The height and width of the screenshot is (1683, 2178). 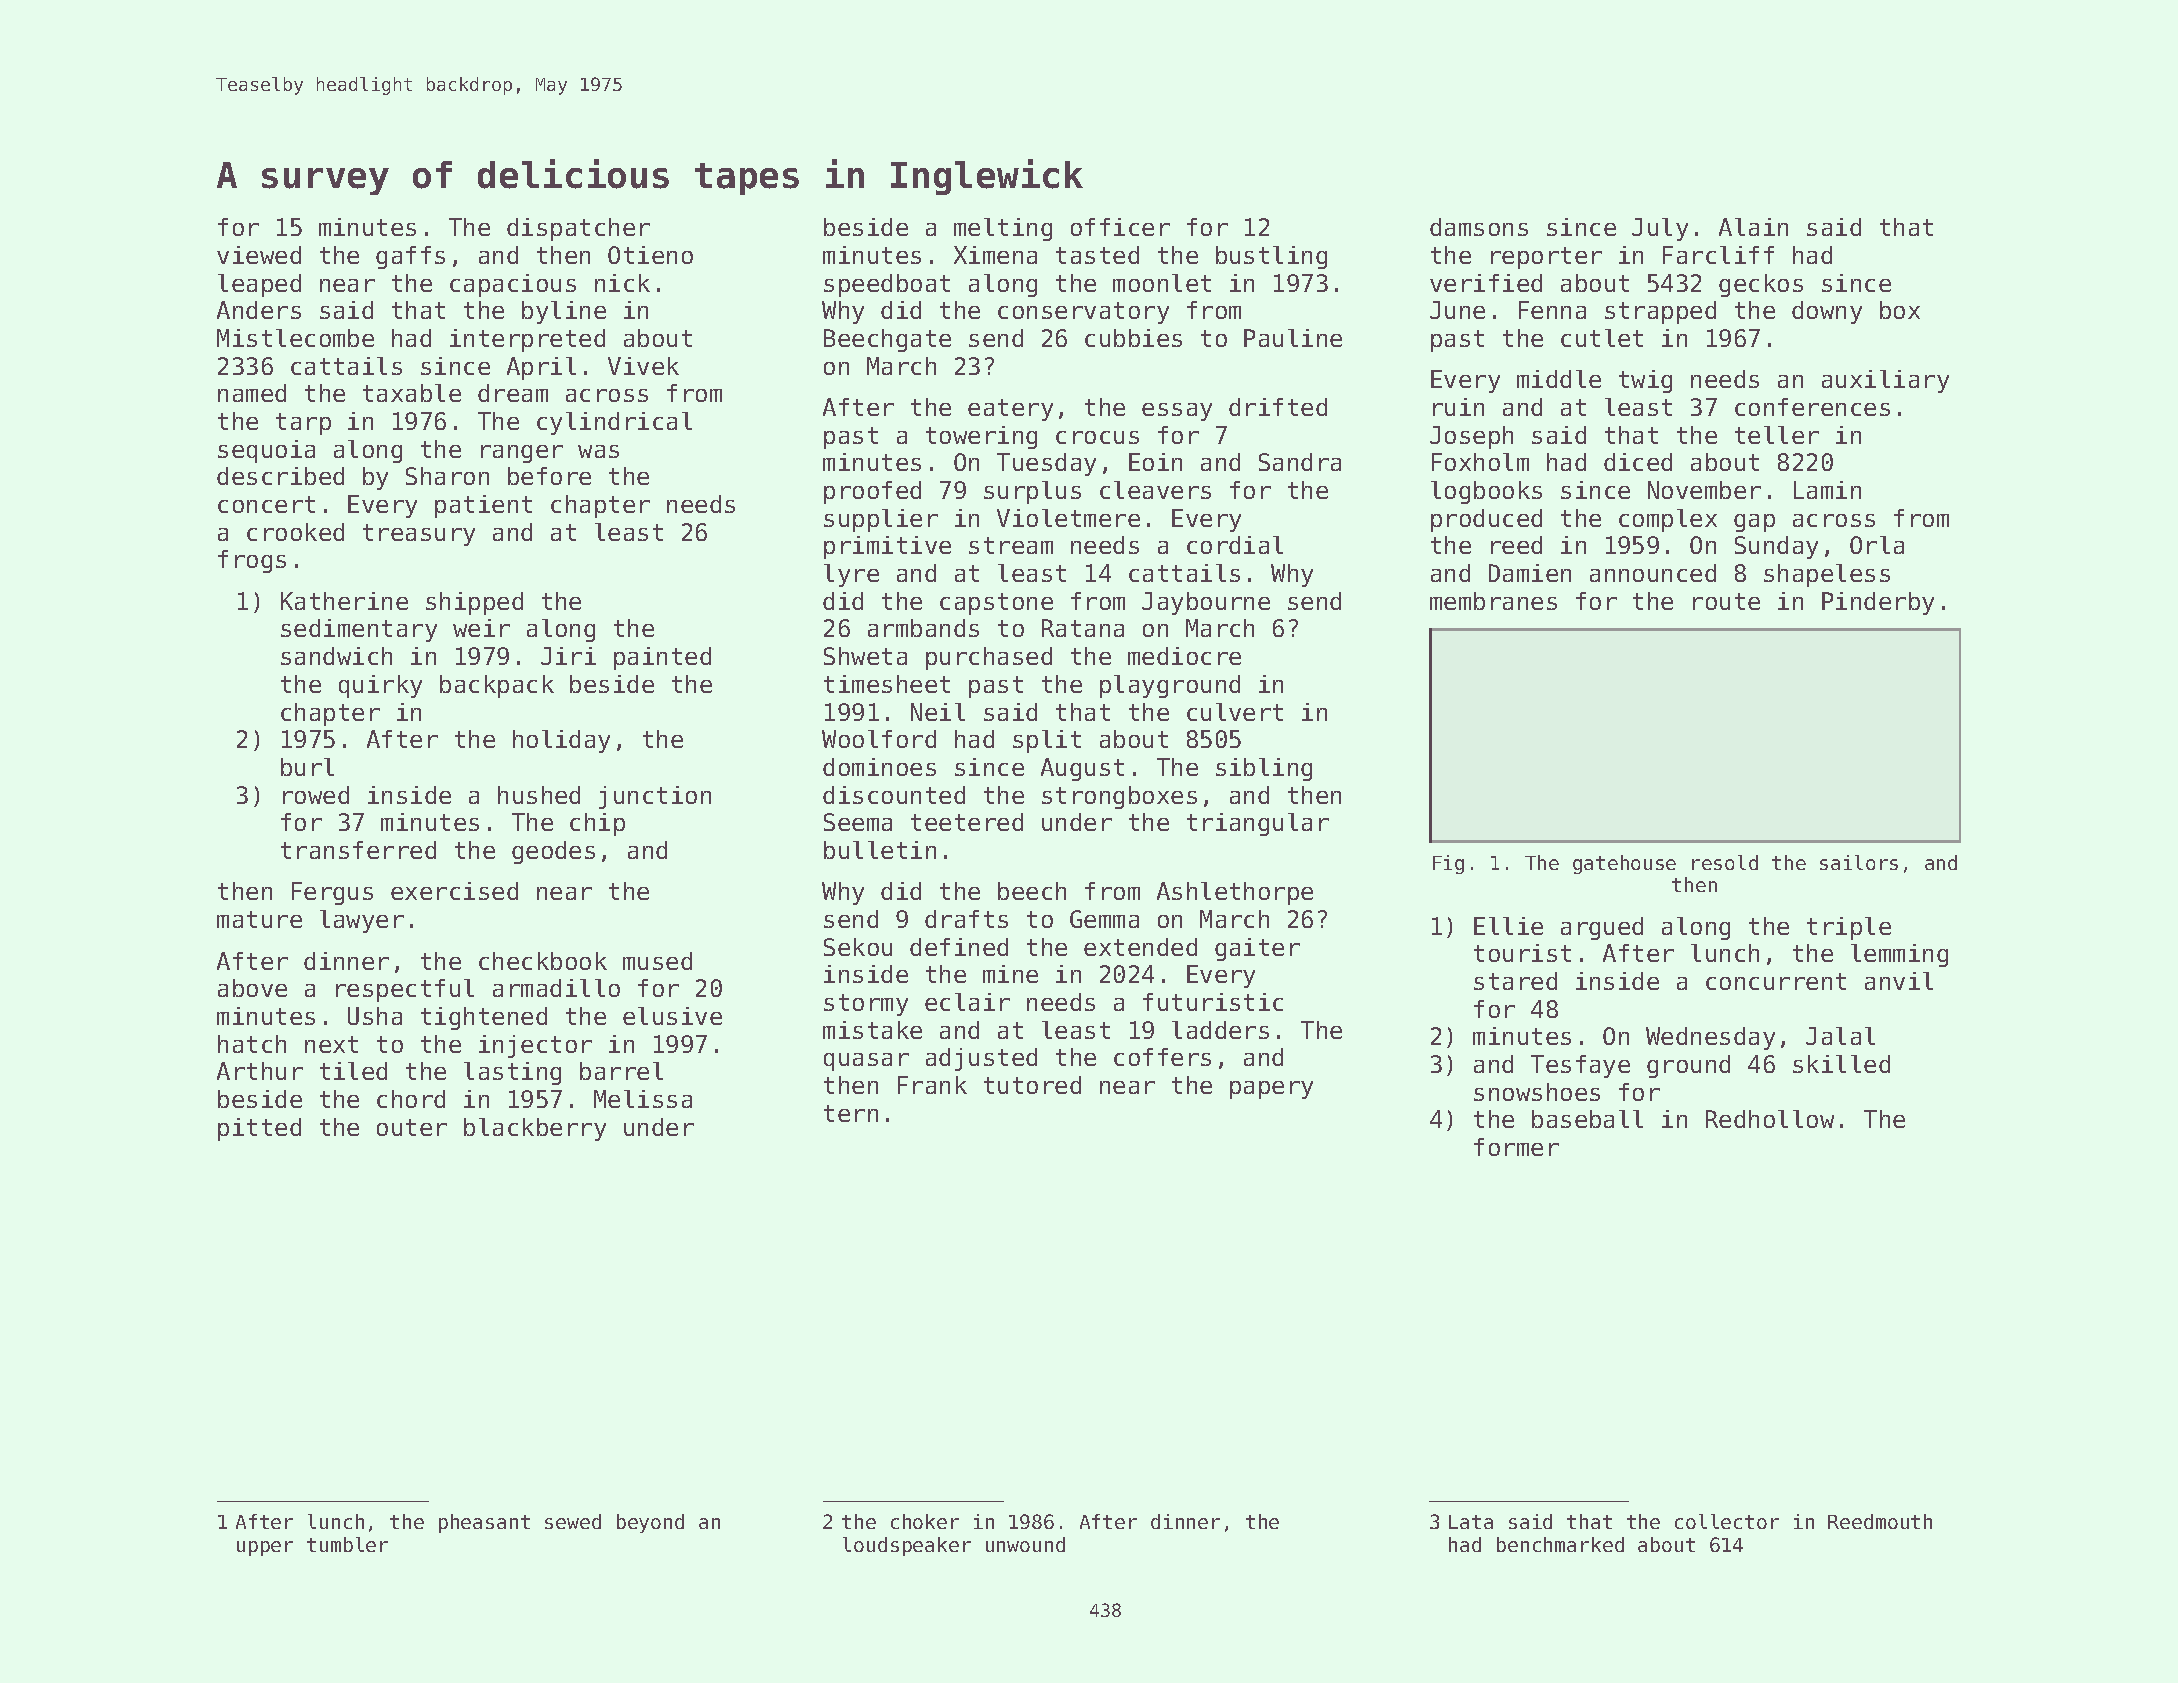 I want to click on chord, so click(x=411, y=1099).
